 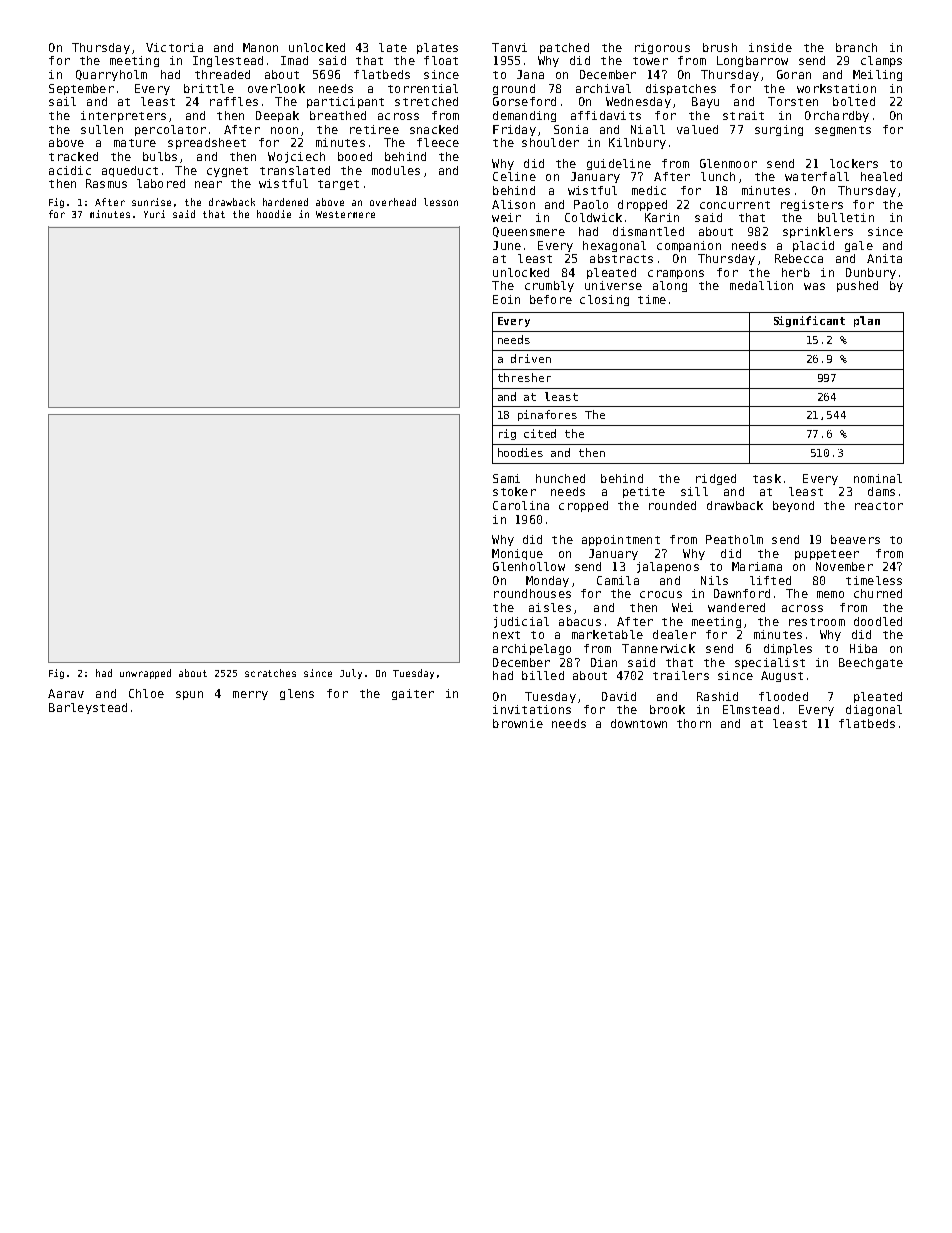 What do you see at coordinates (524, 377) in the page?
I see `thresher` at bounding box center [524, 377].
